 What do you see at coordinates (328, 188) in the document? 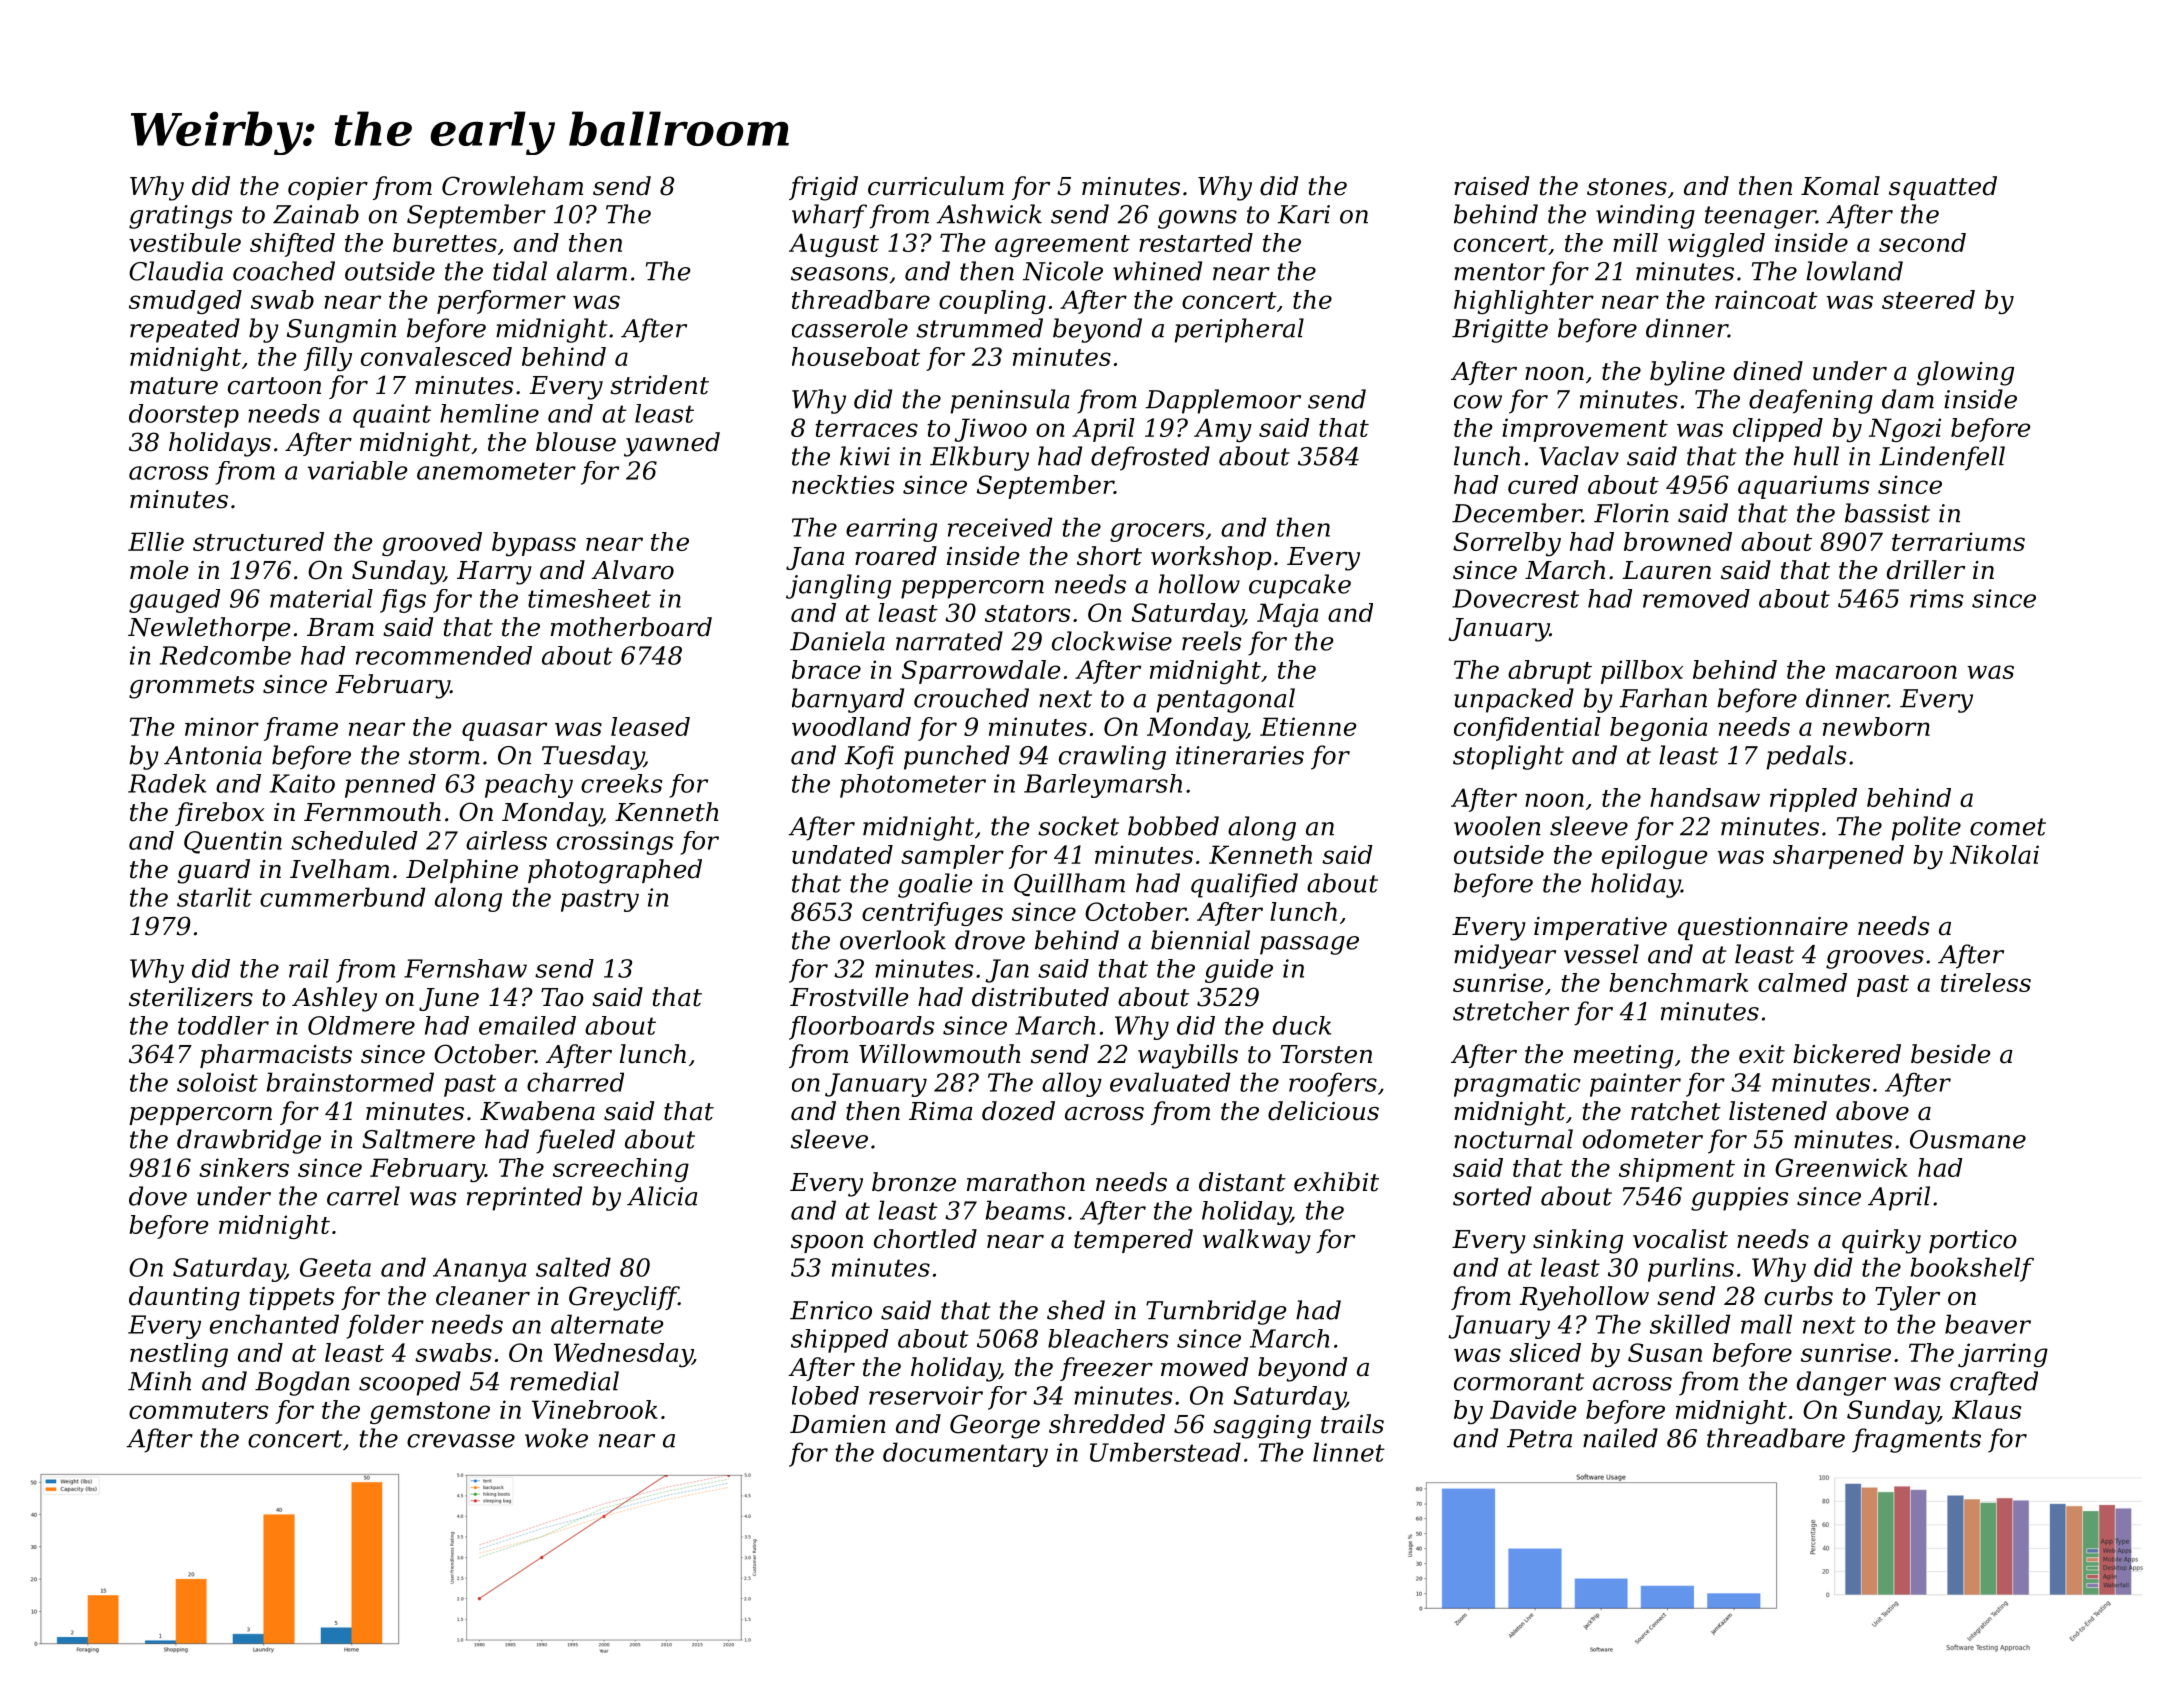
I see `copier` at bounding box center [328, 188].
